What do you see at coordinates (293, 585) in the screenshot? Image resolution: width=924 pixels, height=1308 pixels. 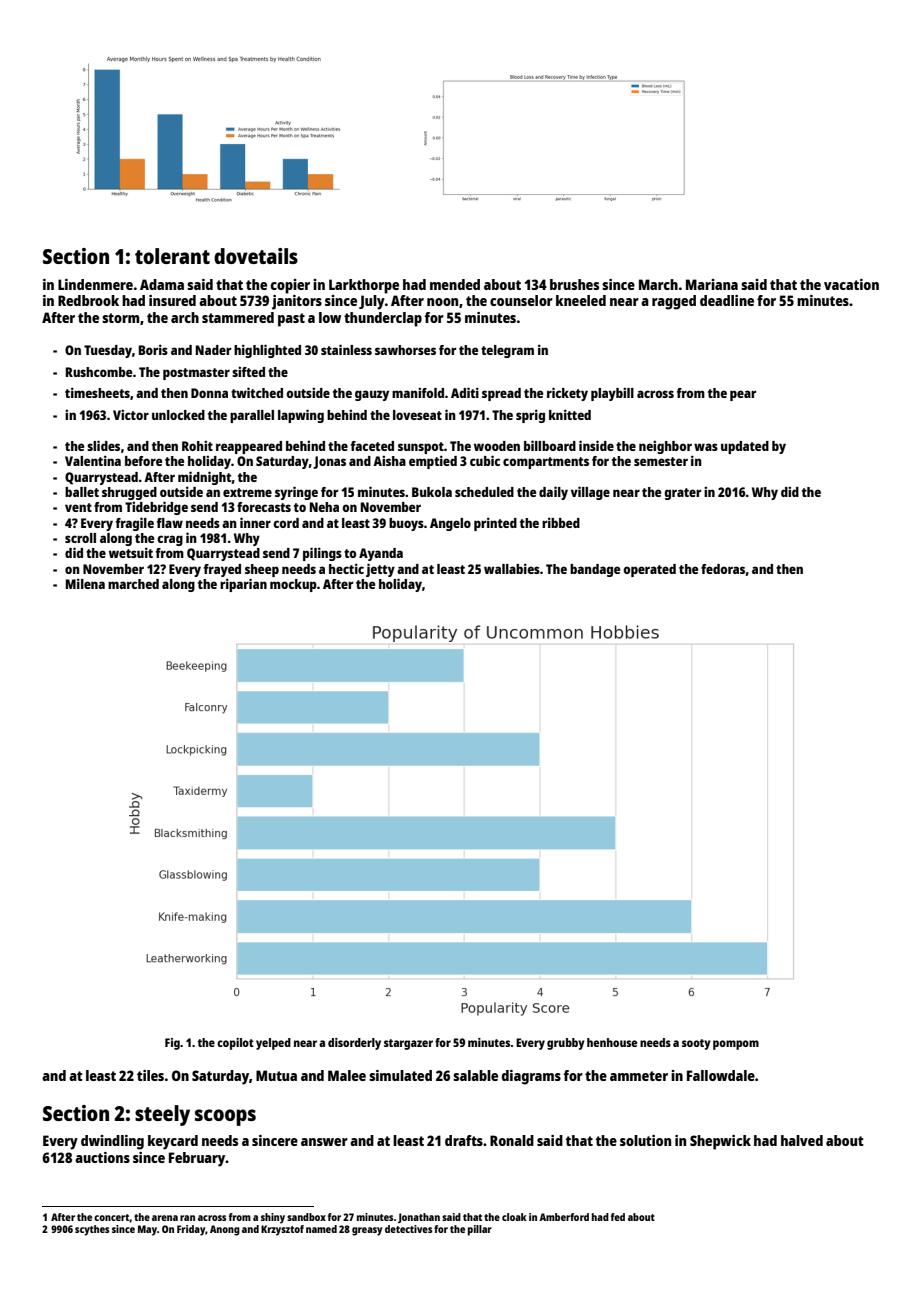 I see `mockup` at bounding box center [293, 585].
